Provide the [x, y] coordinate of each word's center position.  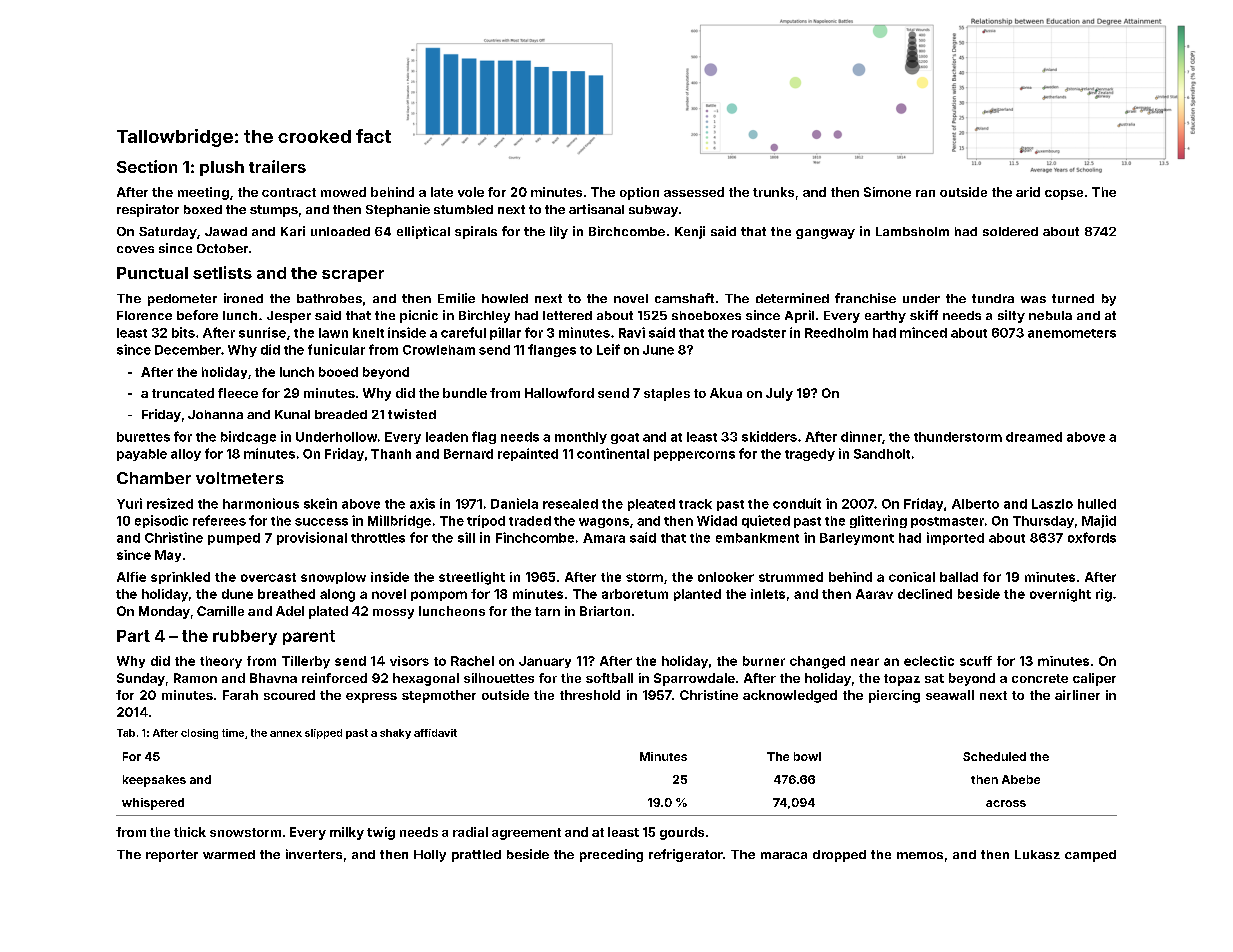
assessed [694, 192]
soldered [1010, 231]
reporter [172, 856]
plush [222, 168]
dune [237, 594]
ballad [959, 577]
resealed [570, 504]
